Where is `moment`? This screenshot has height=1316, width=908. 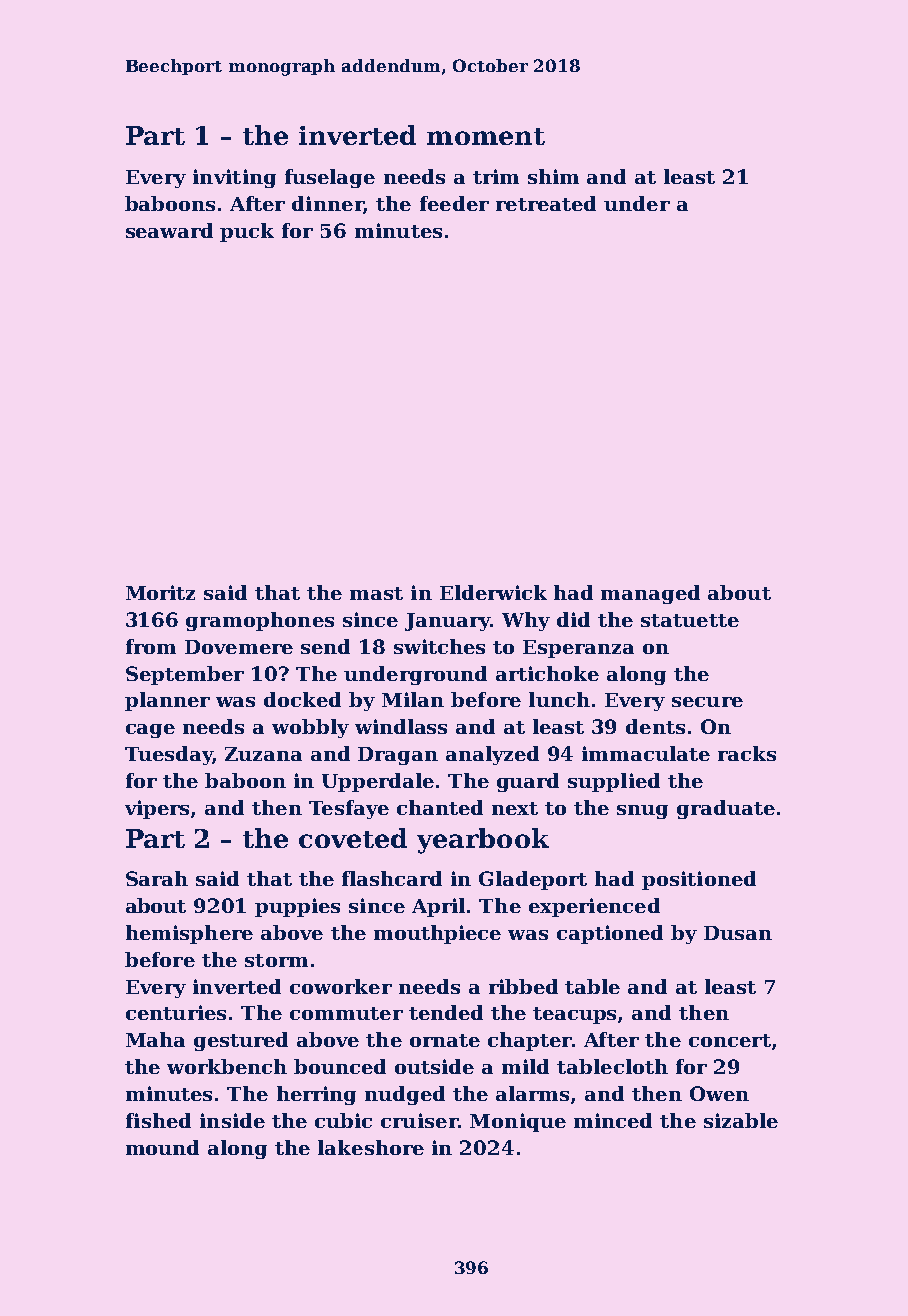
moment is located at coordinates (486, 136).
